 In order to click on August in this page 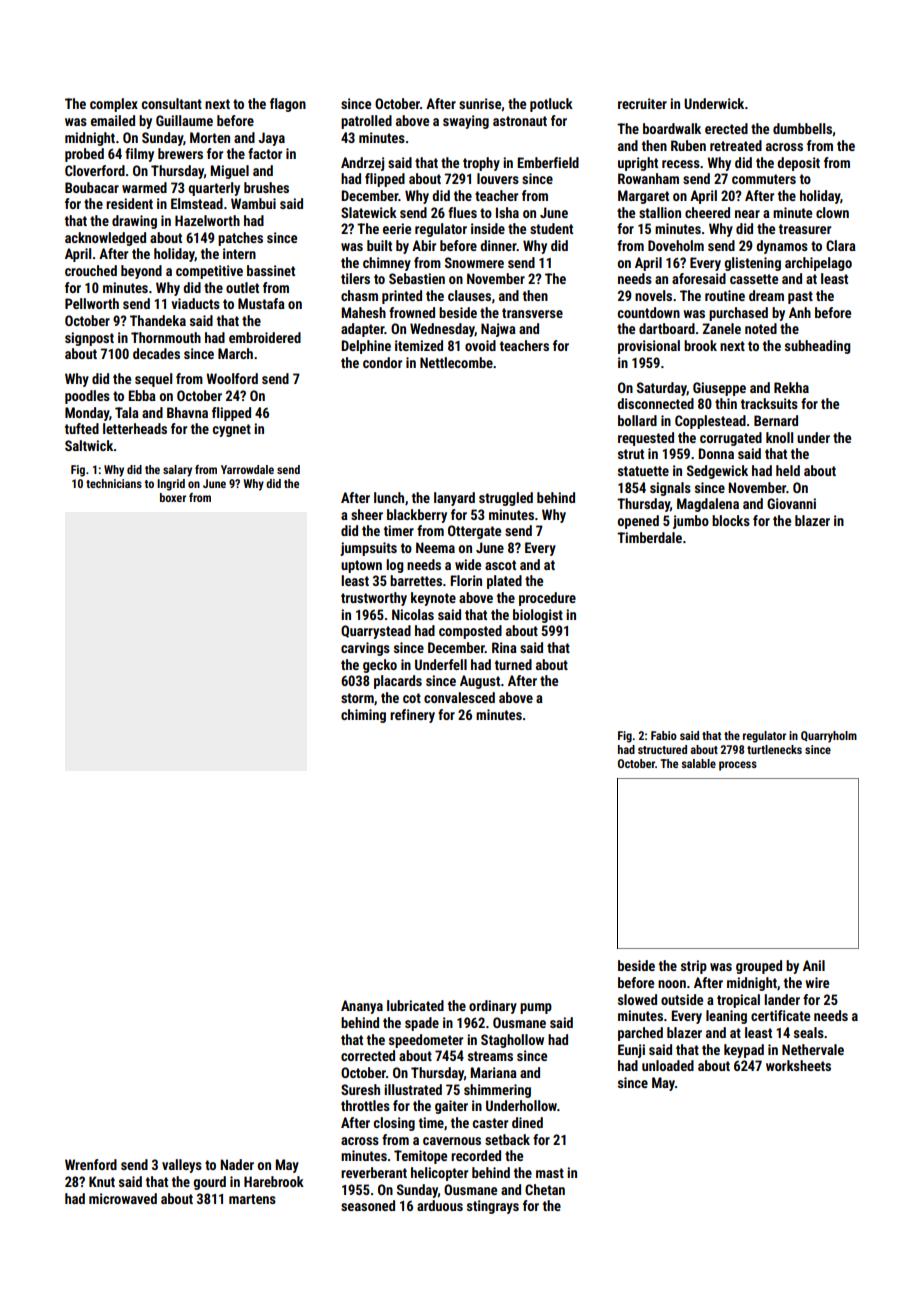, I will do `click(480, 682)`.
